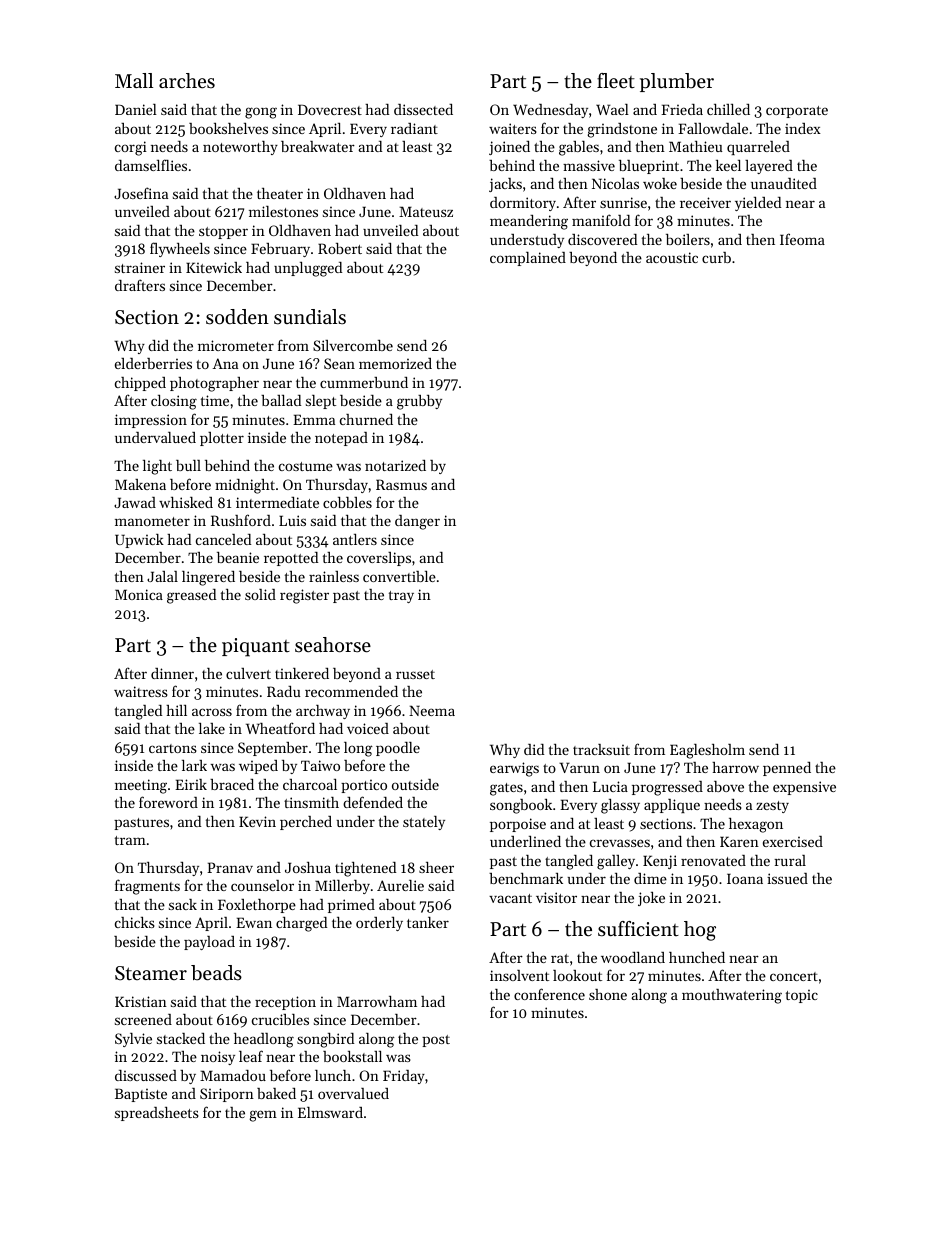 The width and height of the screenshot is (952, 1233). Describe the element at coordinates (311, 802) in the screenshot. I see `tinsmith` at that location.
